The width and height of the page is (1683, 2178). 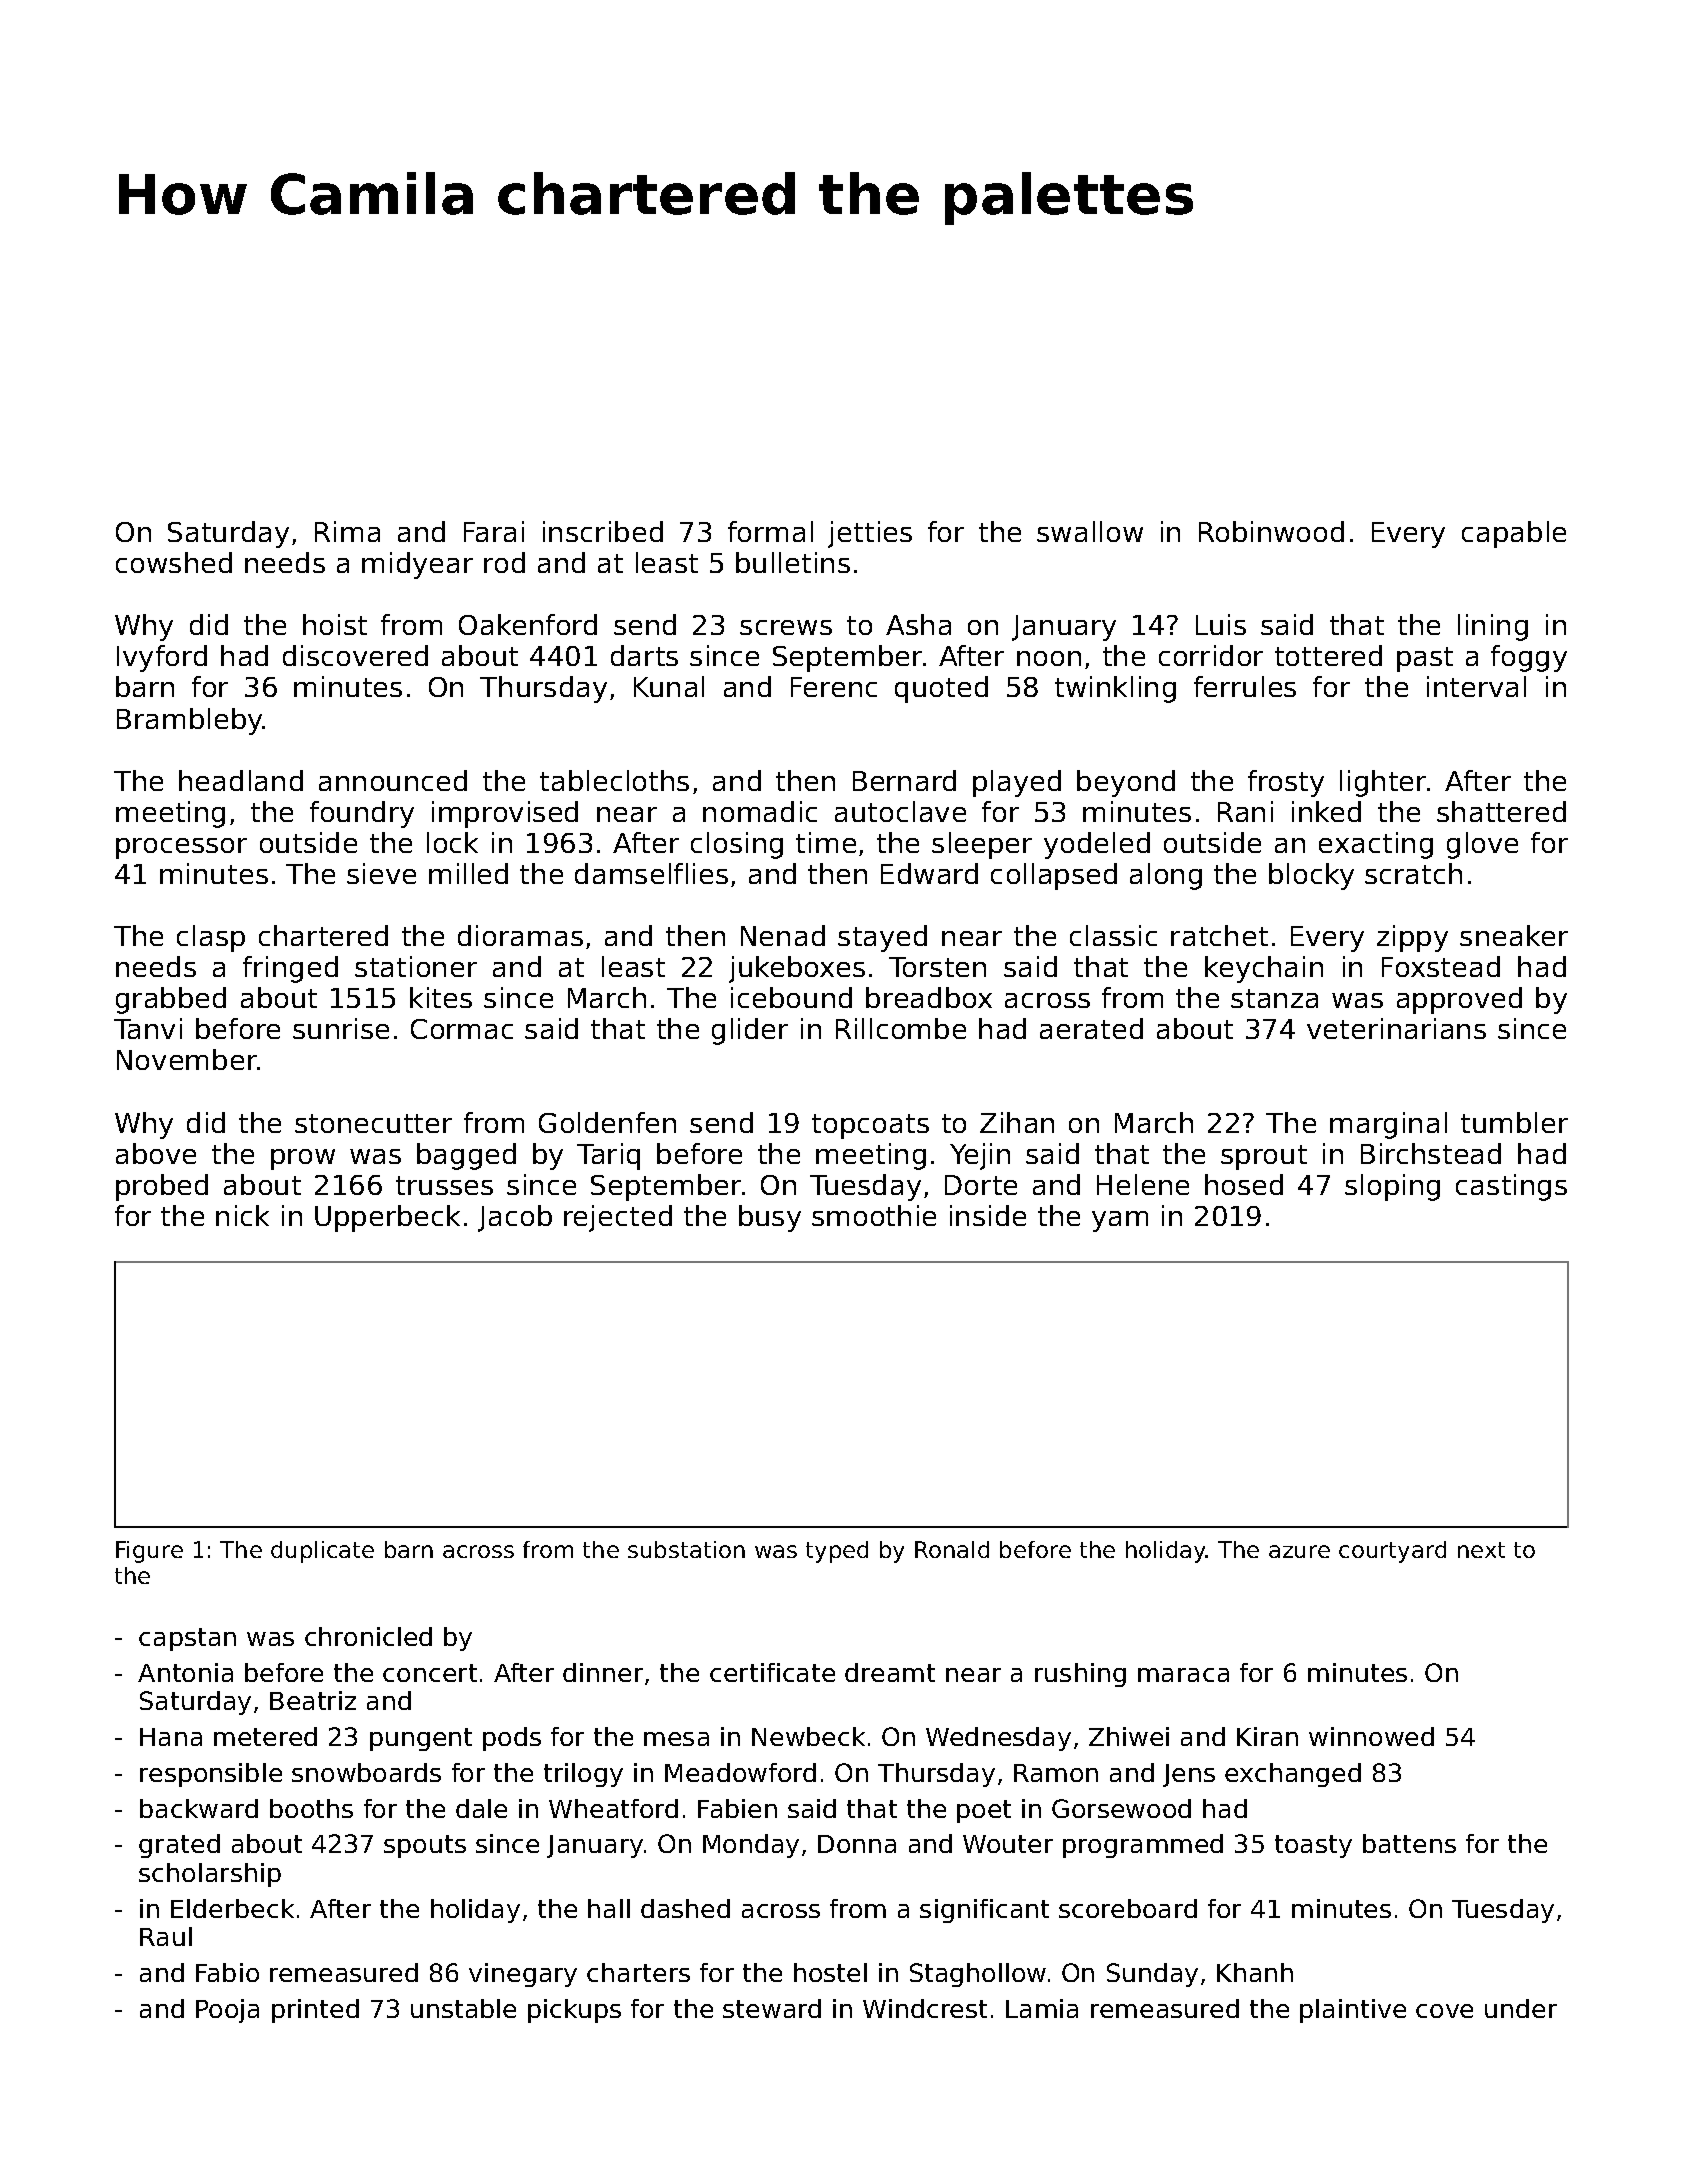 I want to click on above, so click(x=156, y=1153).
